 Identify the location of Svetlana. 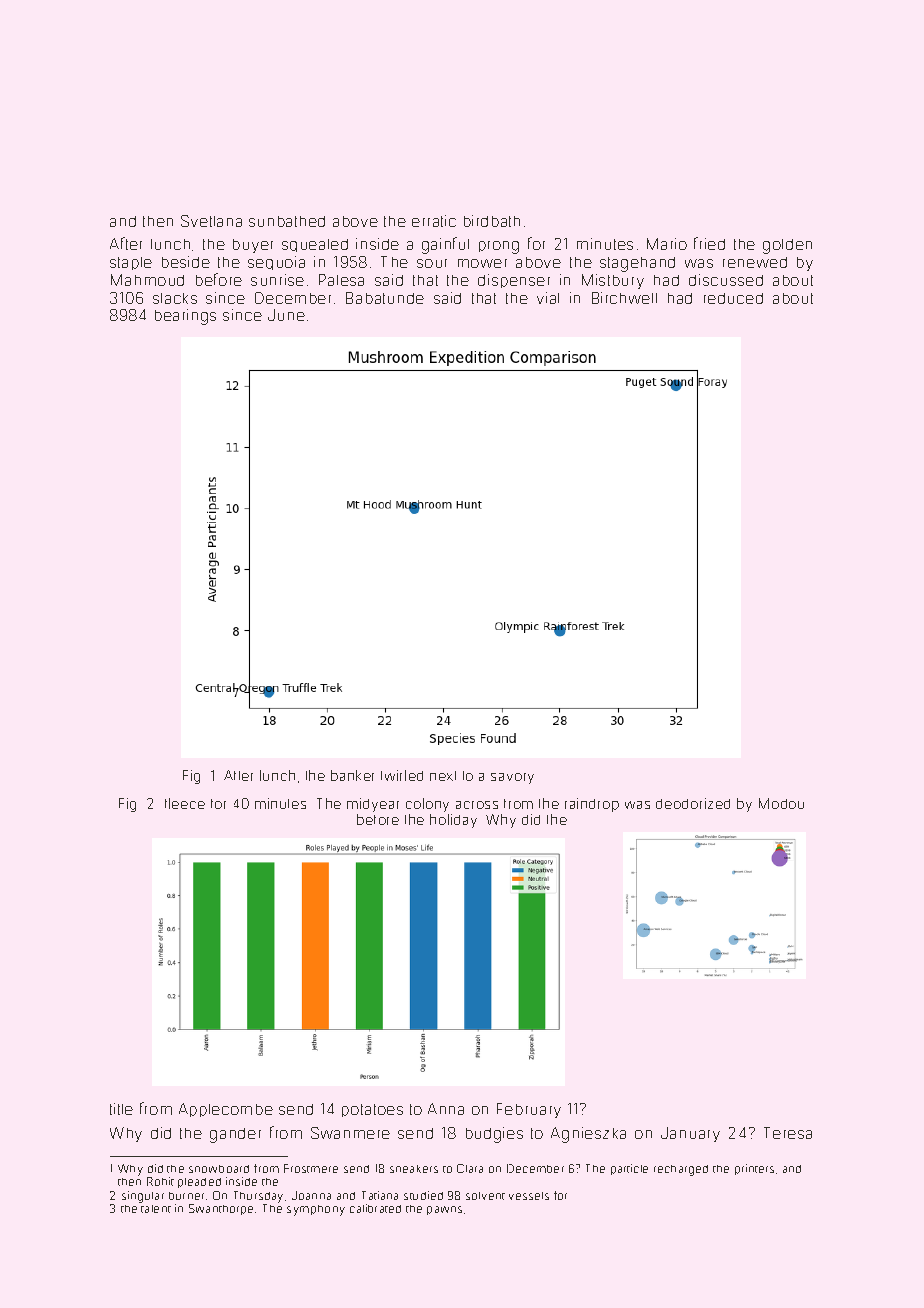
(211, 221).
